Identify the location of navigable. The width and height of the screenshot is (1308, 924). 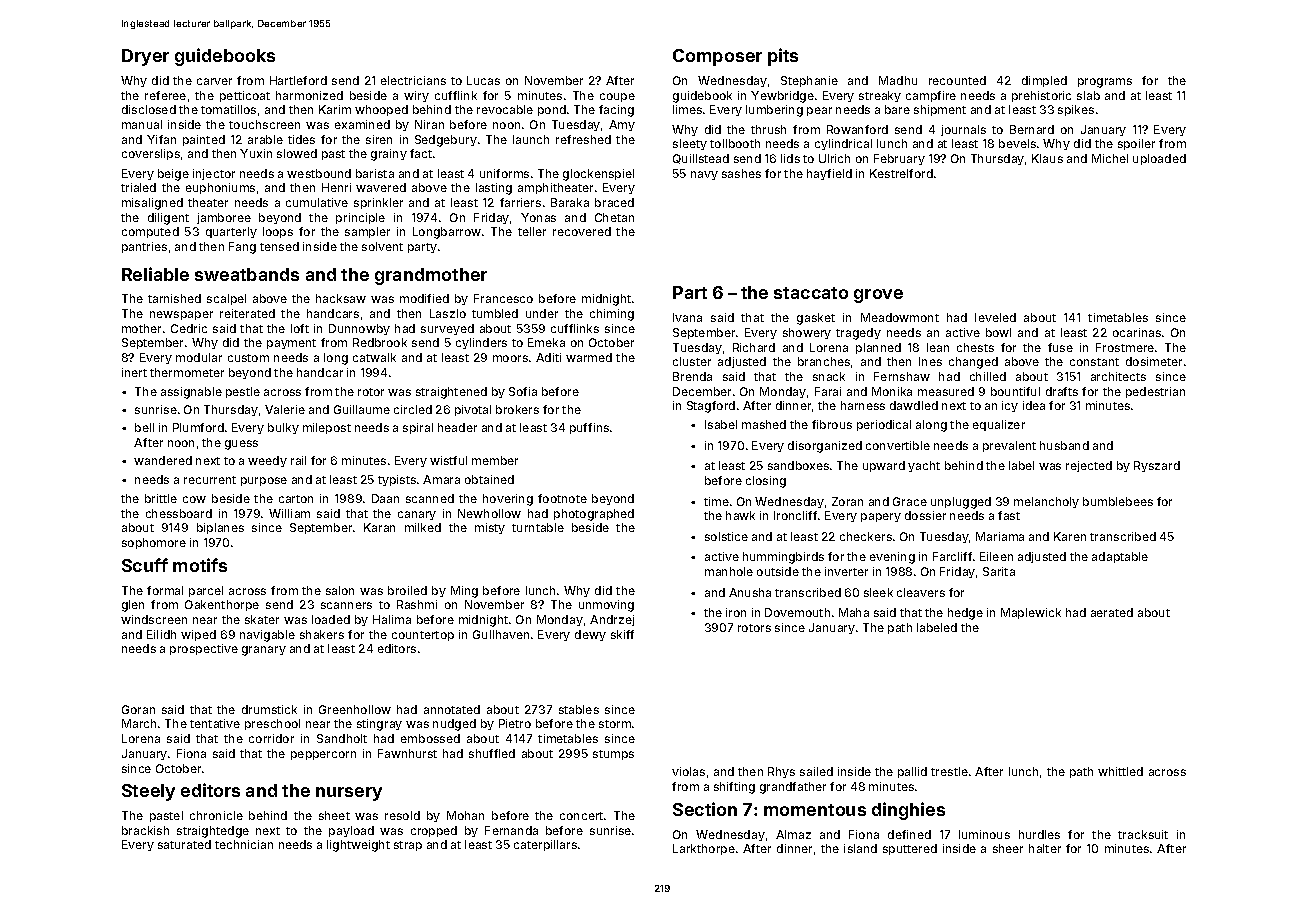
(267, 636).
